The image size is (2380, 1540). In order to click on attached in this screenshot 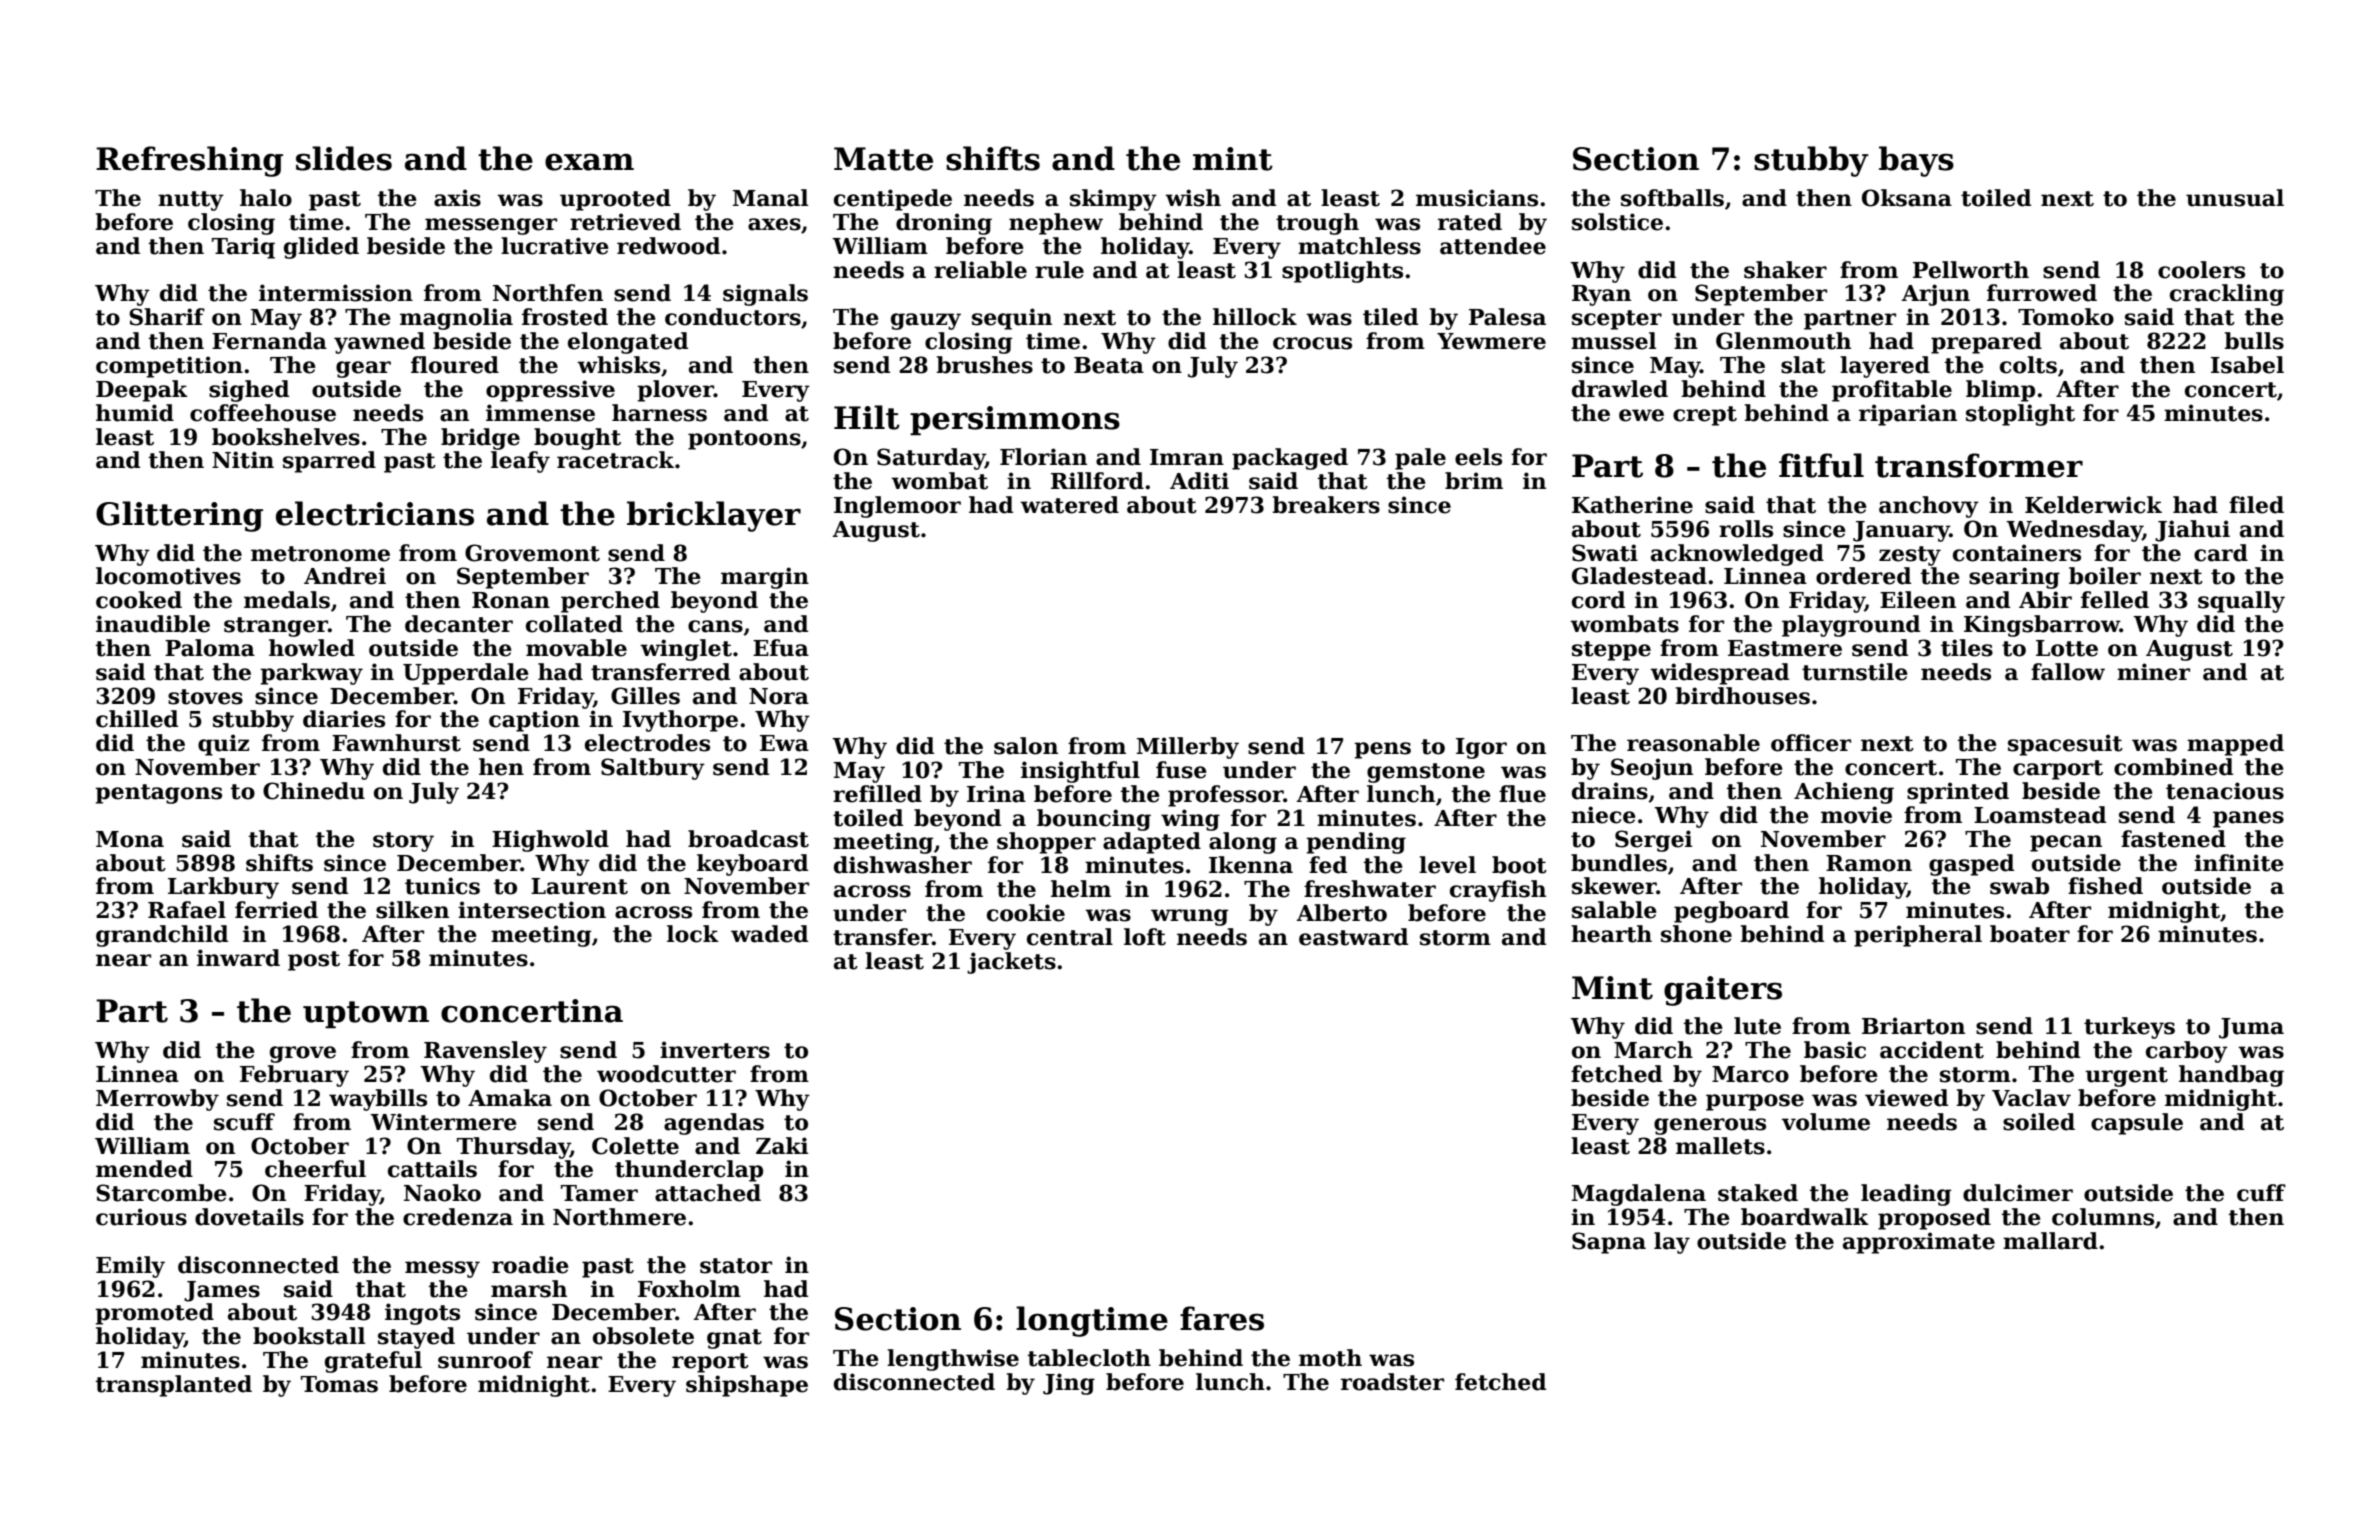, I will do `click(708, 1193)`.
